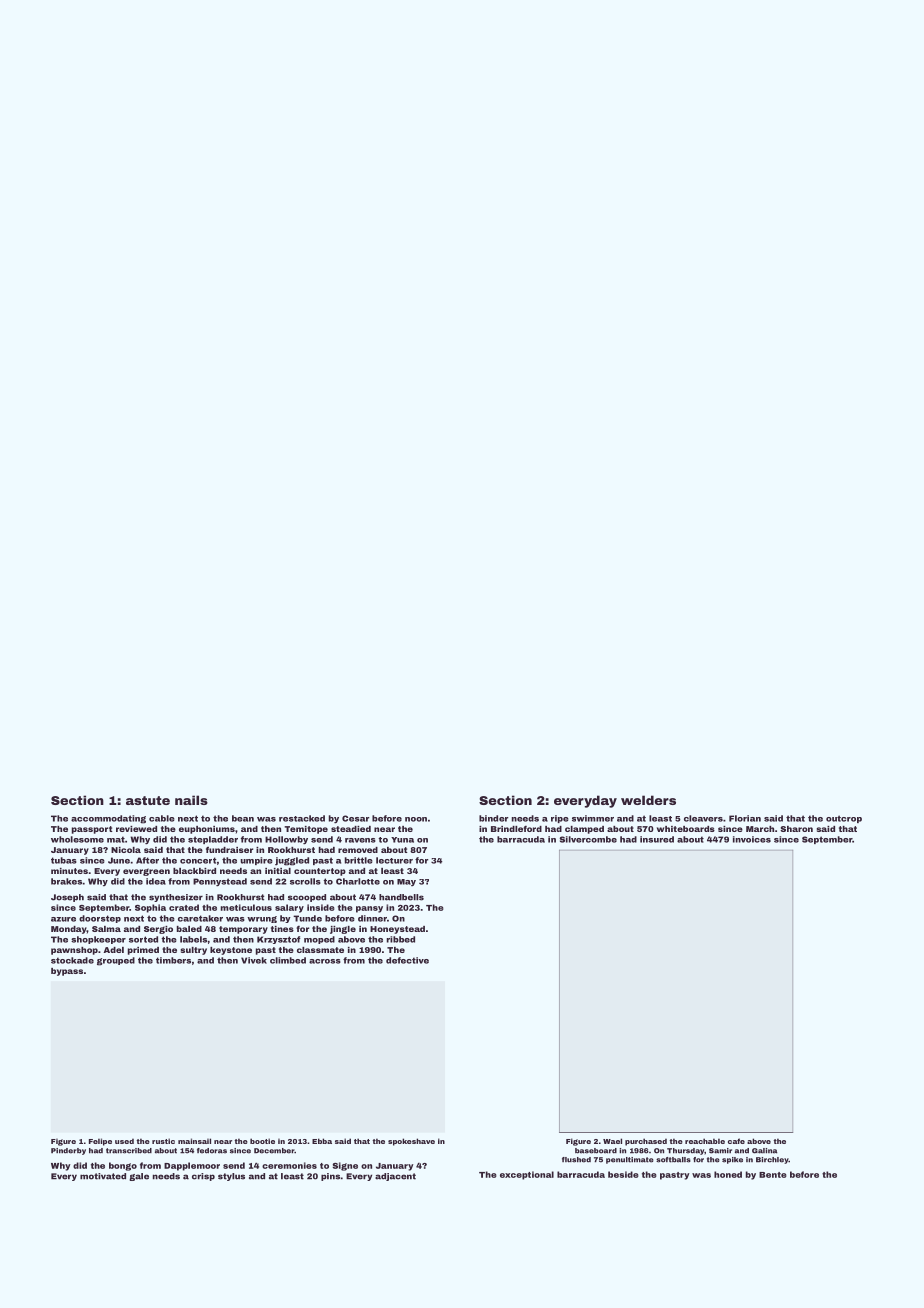 The height and width of the page is (1308, 924). What do you see at coordinates (736, 1141) in the page?
I see `cafe` at bounding box center [736, 1141].
